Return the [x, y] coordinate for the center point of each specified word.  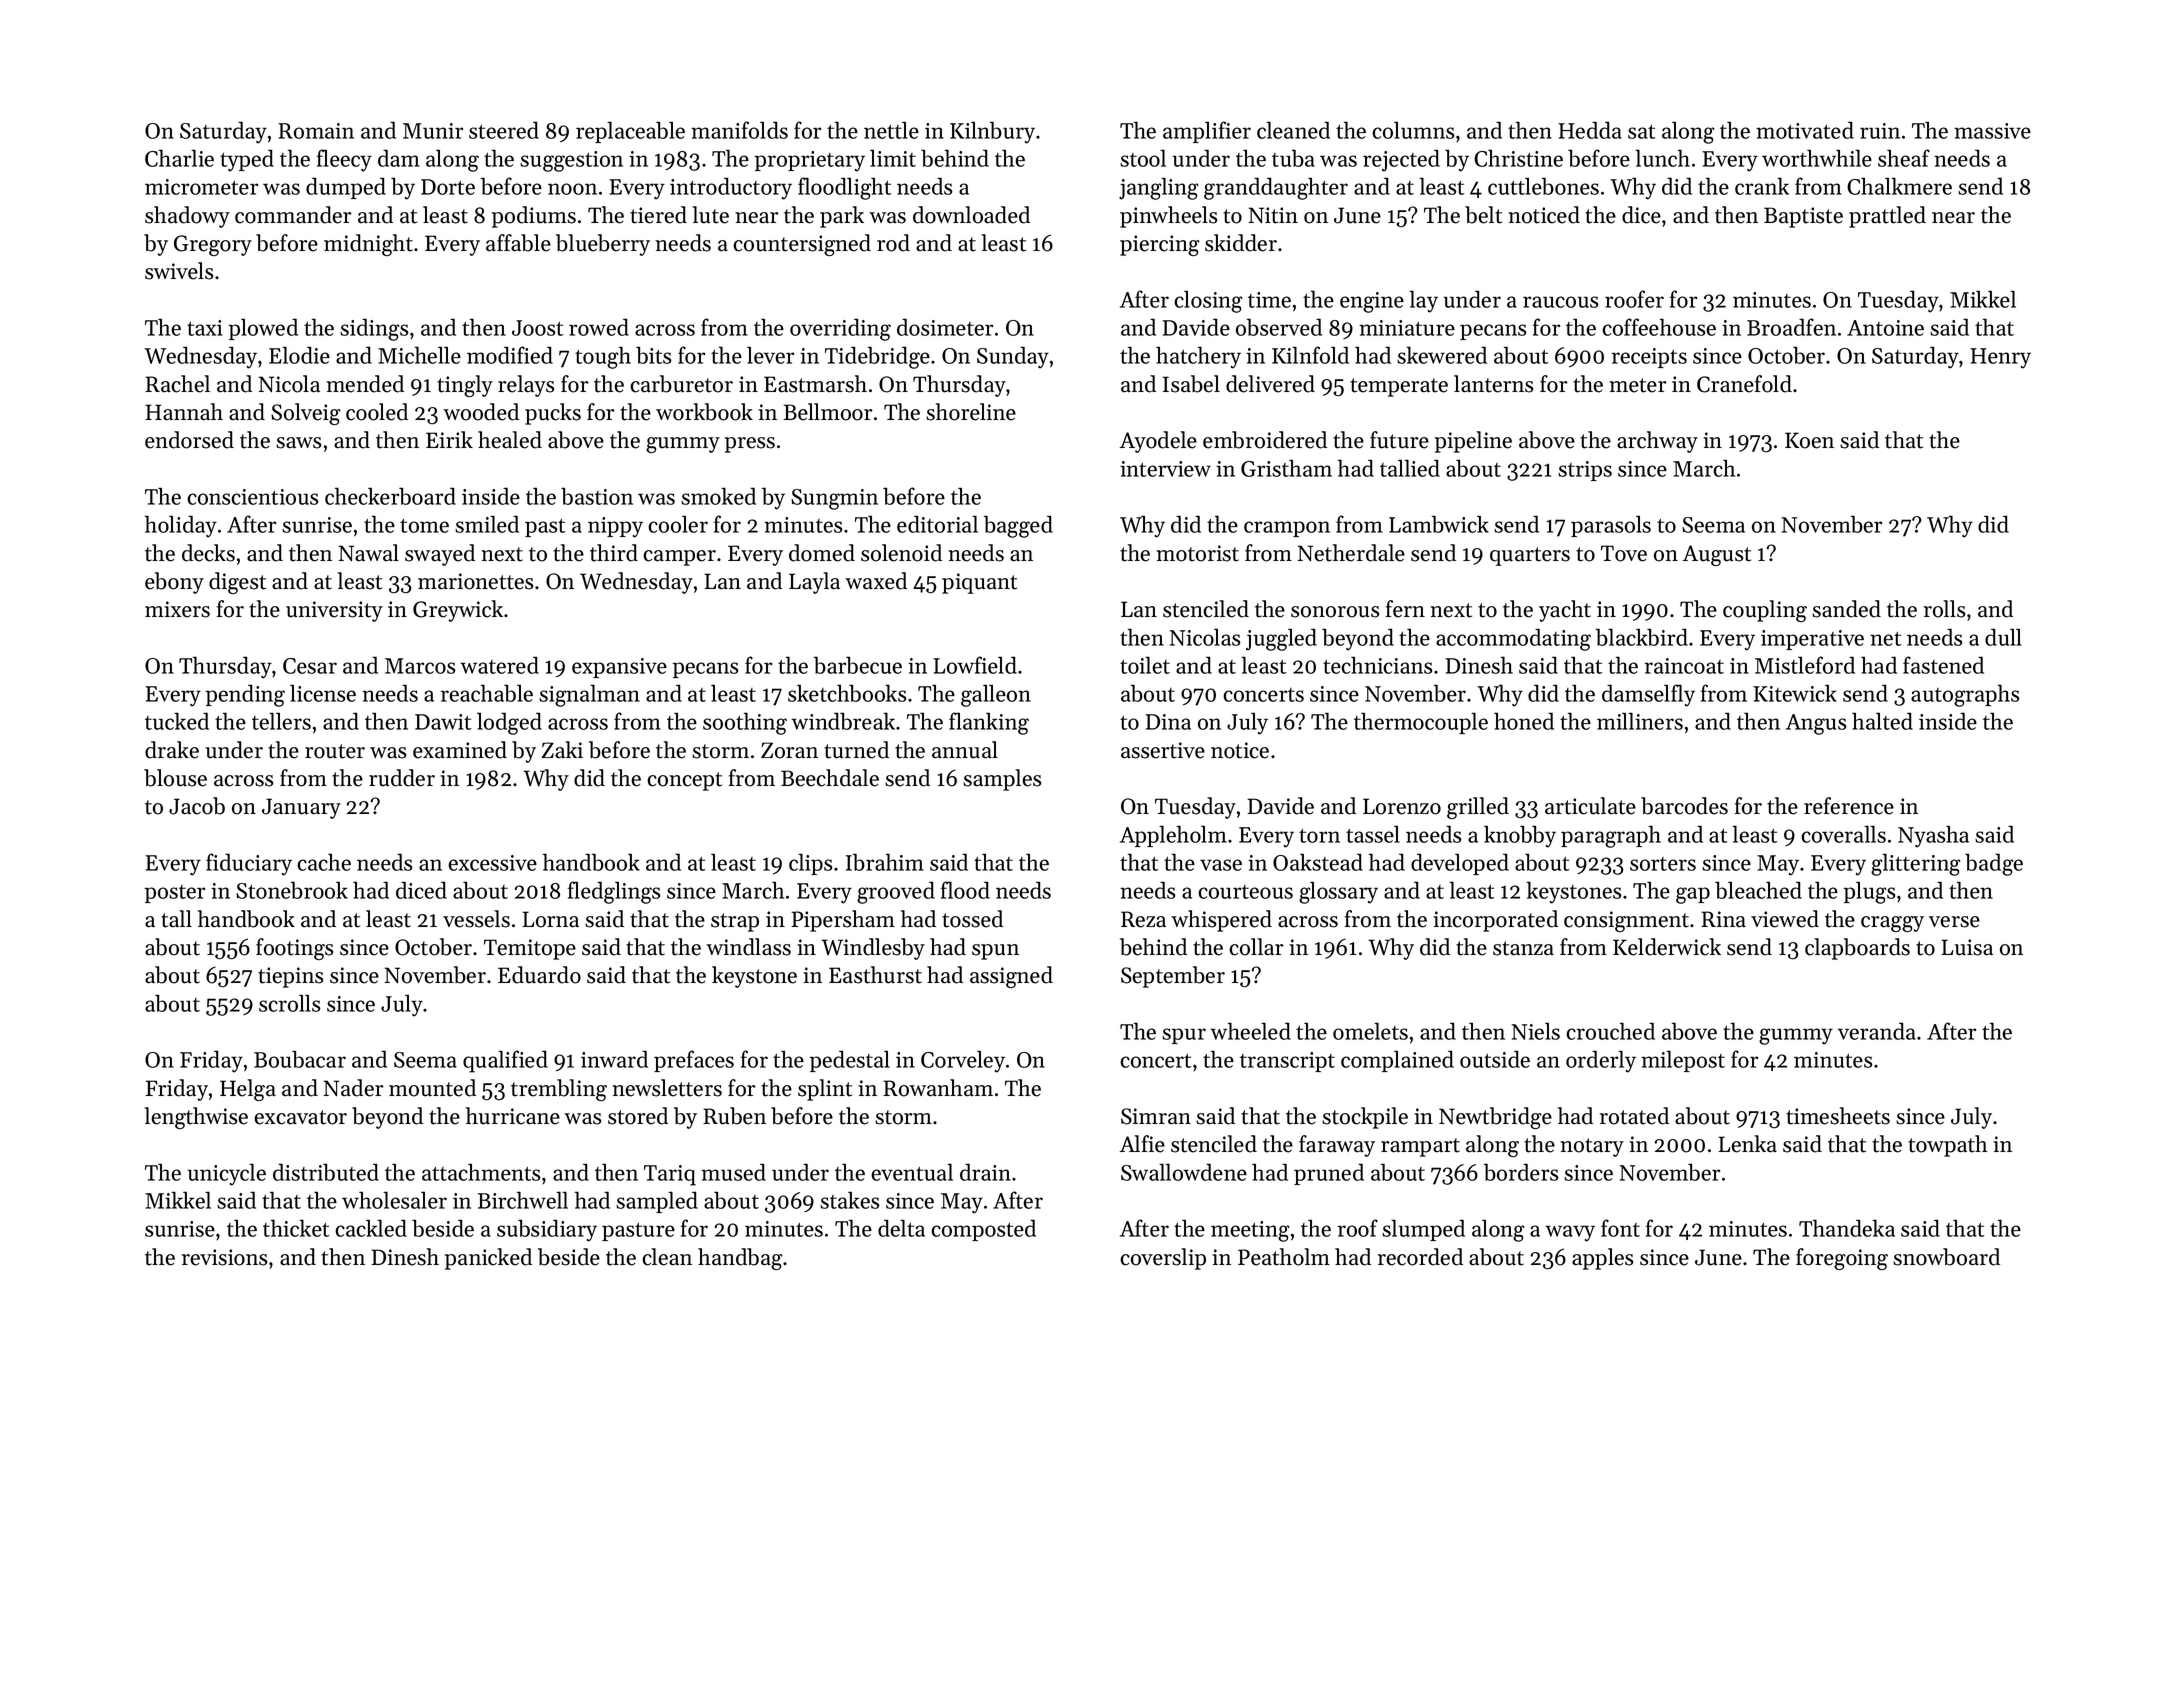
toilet [1145, 665]
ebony [174, 583]
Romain [316, 131]
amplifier [1207, 132]
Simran [1156, 1116]
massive [1992, 131]
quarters [1530, 556]
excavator [300, 1117]
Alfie [1142, 1144]
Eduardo [539, 975]
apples [1602, 1259]
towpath [1948, 1146]
